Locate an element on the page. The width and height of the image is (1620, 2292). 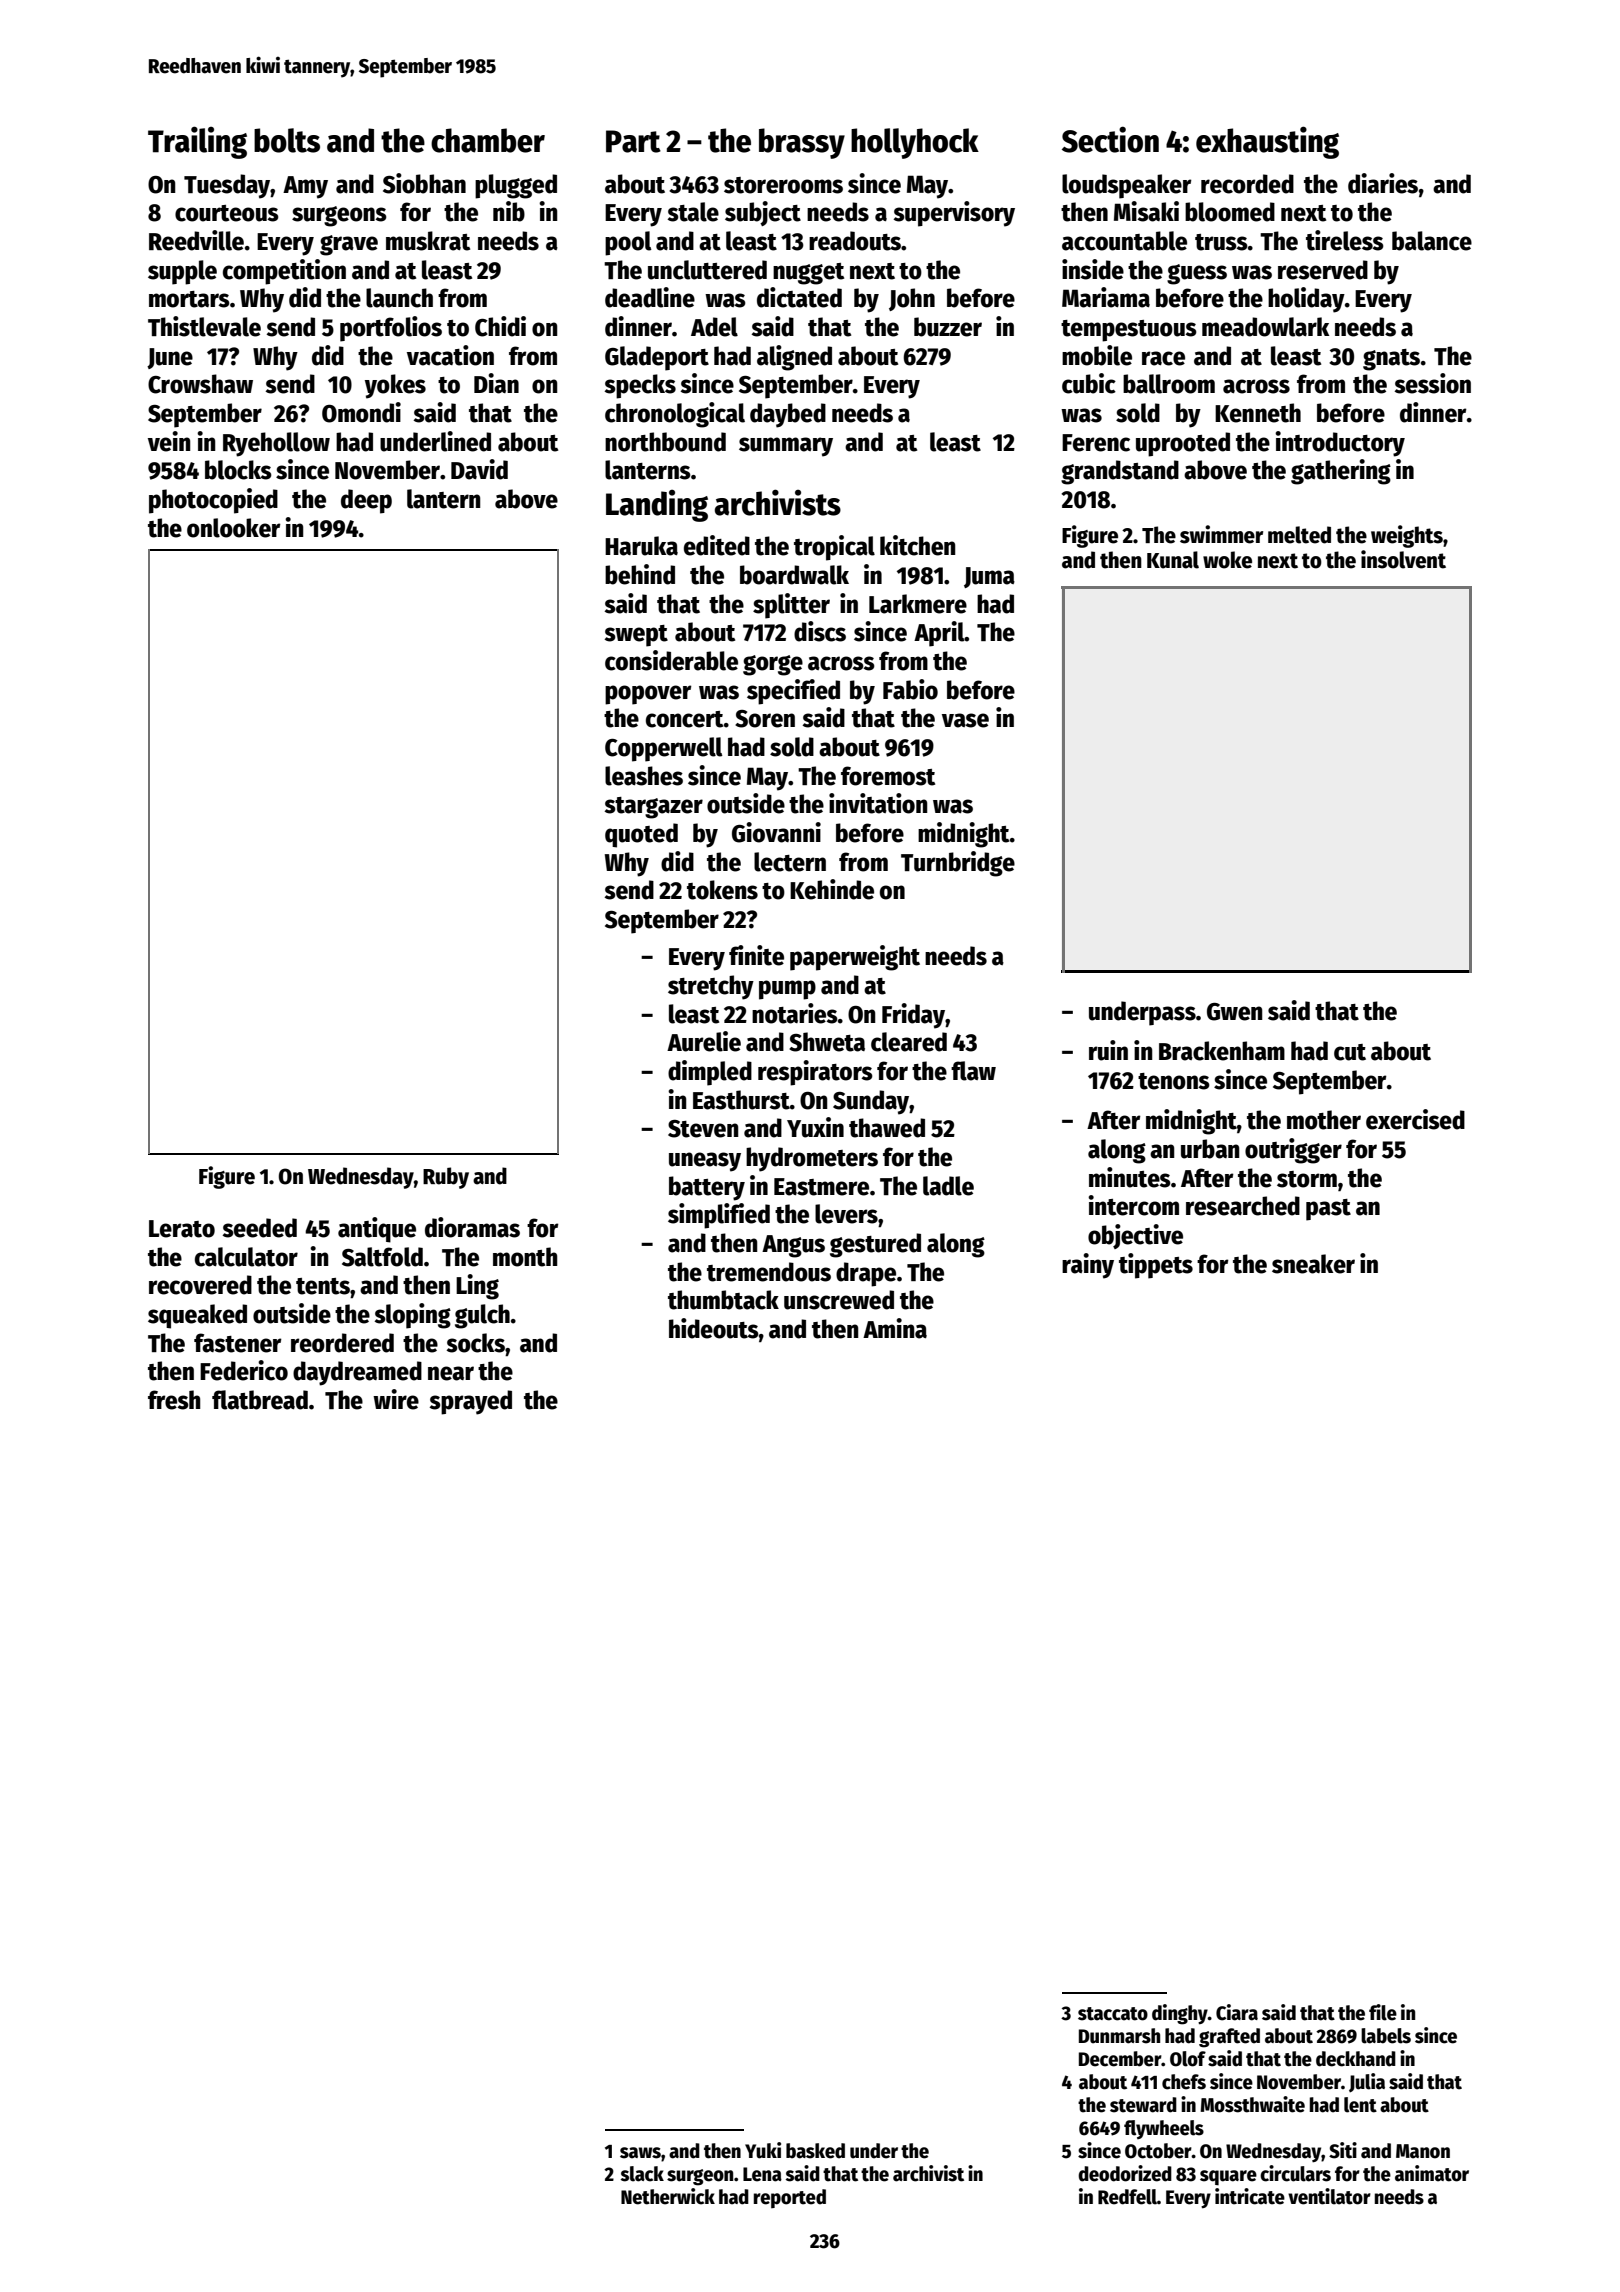
vacation is located at coordinates (450, 355).
